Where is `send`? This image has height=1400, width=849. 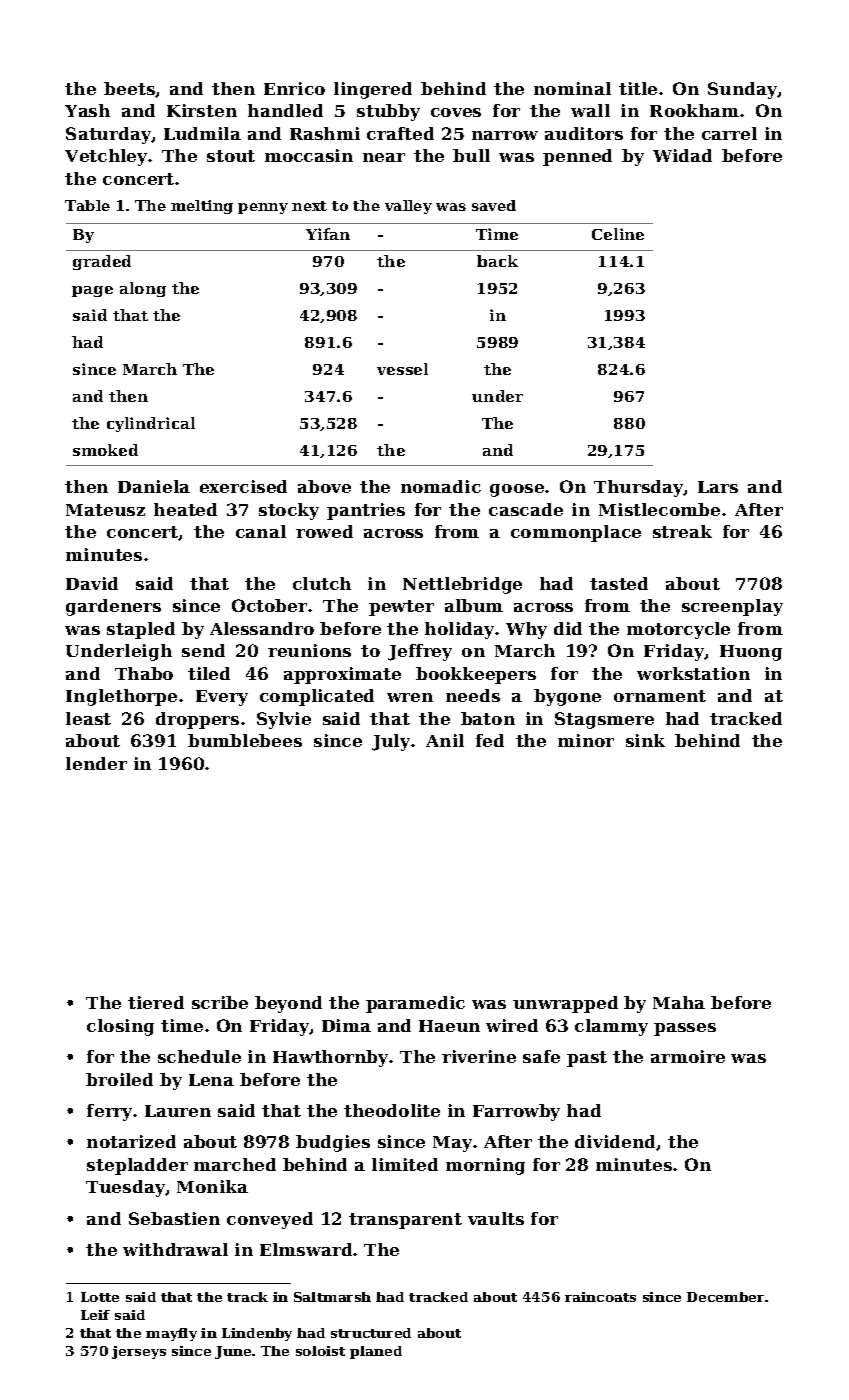 send is located at coordinates (203, 650).
